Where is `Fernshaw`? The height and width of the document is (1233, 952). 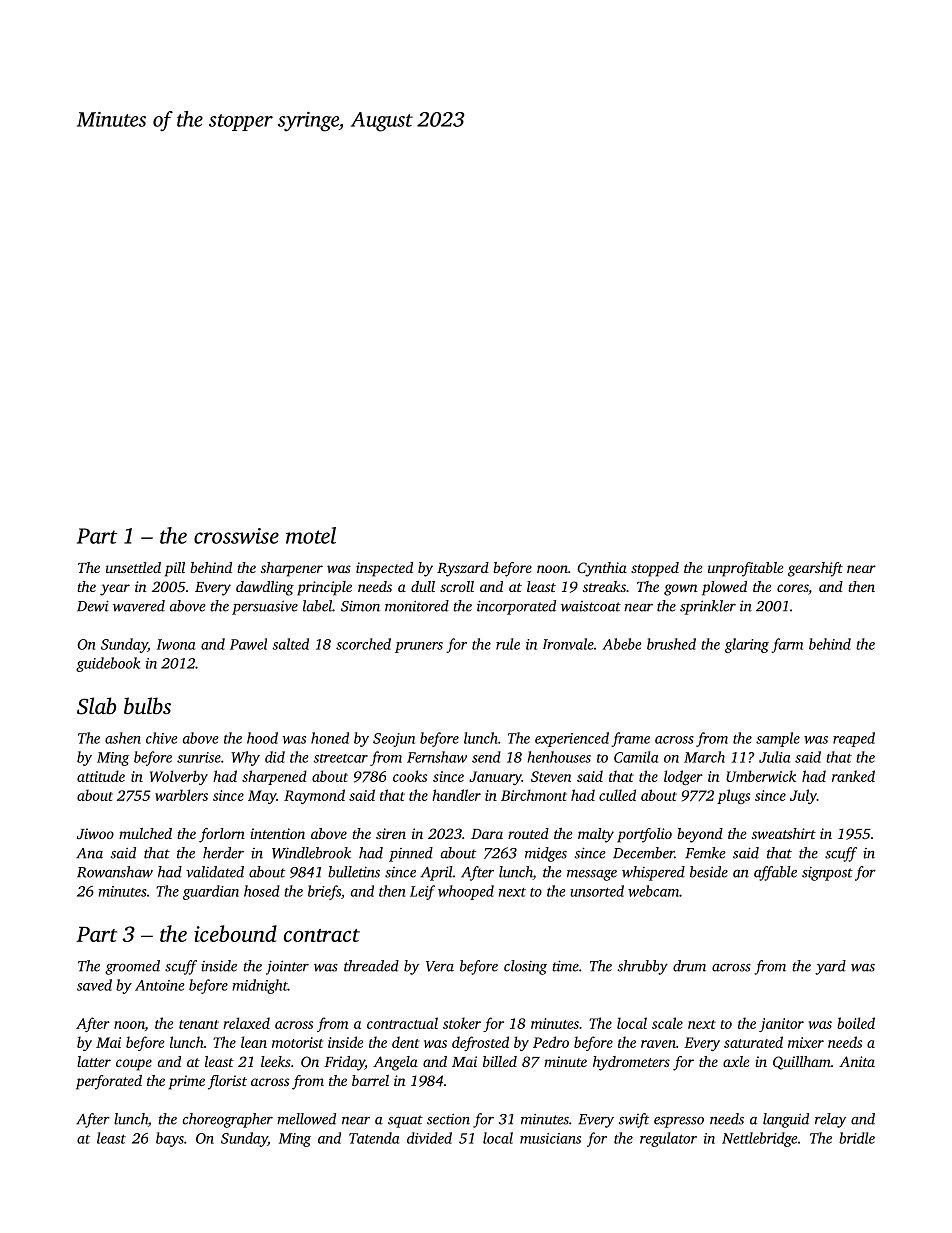 Fernshaw is located at coordinates (437, 757).
